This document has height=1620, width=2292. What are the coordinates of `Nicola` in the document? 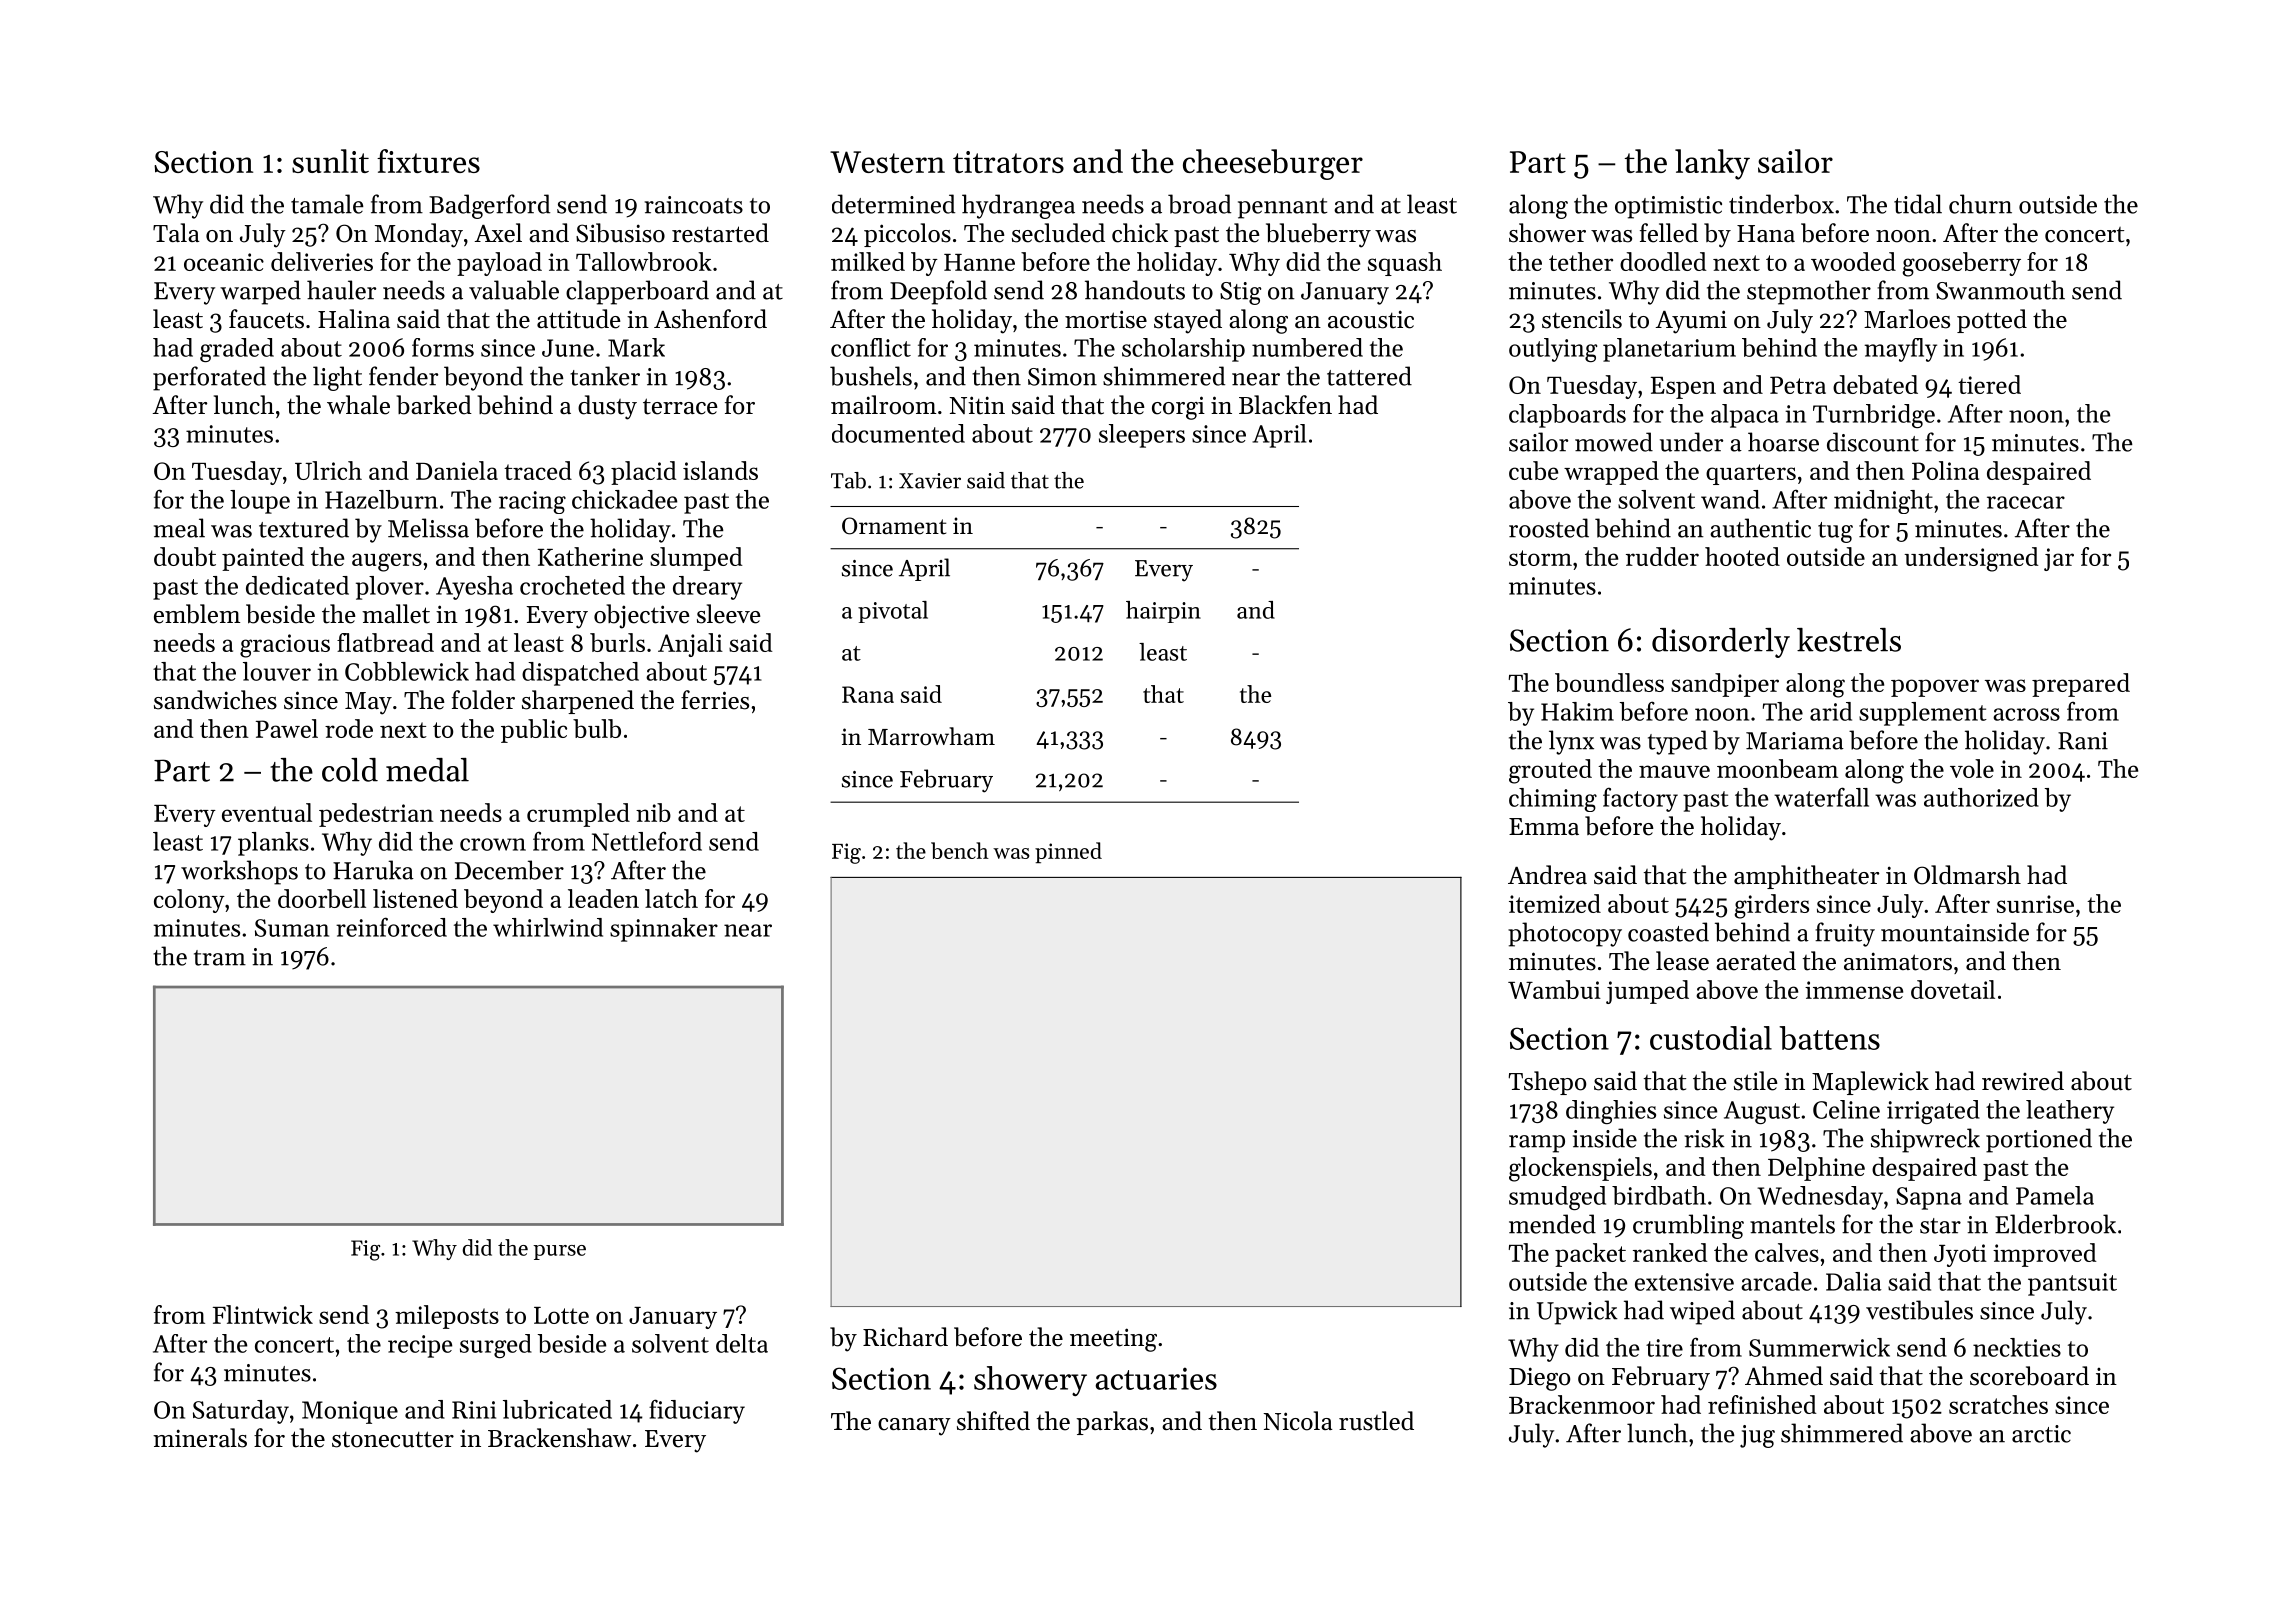 It's located at (1297, 1421).
